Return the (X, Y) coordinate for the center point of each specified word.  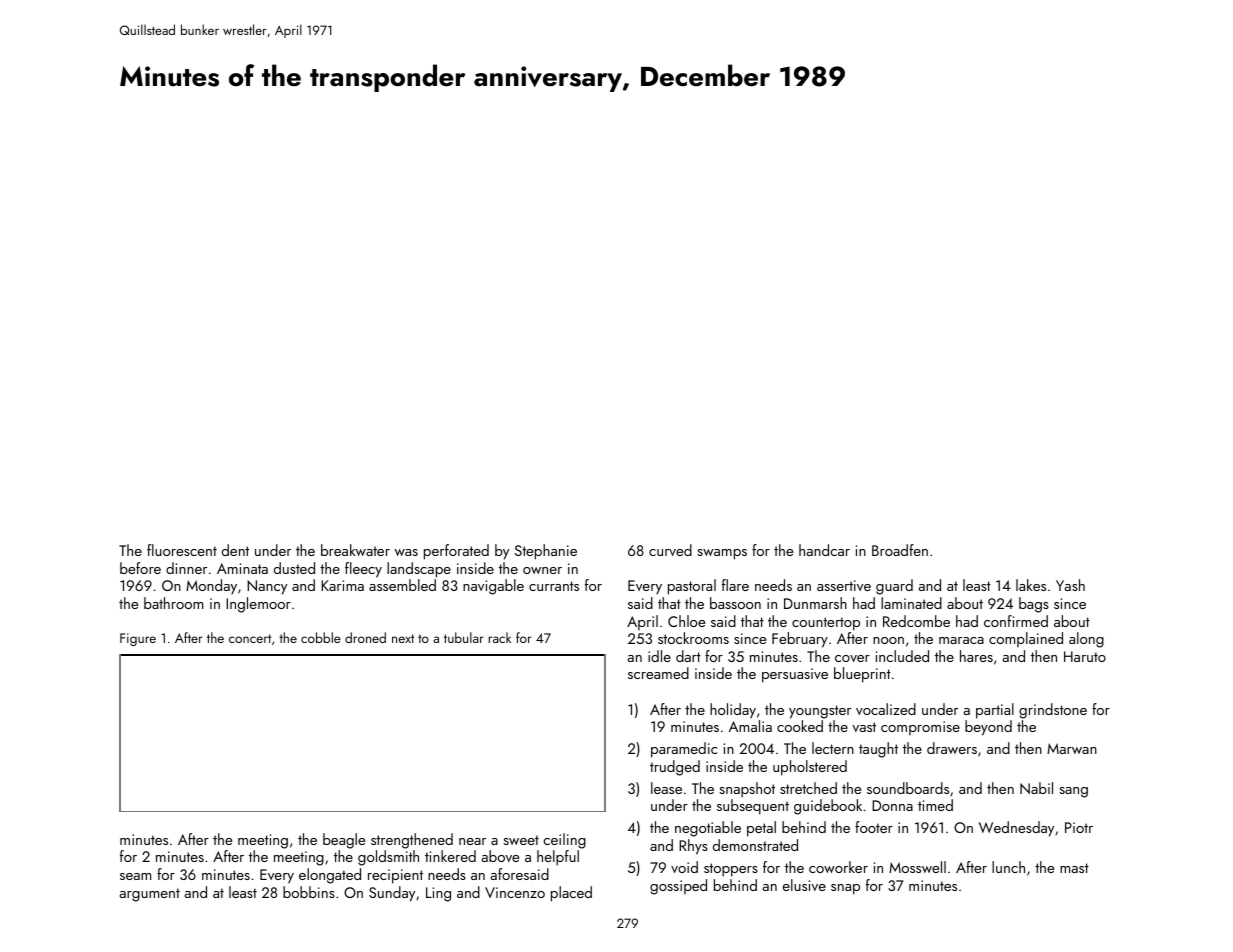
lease (666, 788)
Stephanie (546, 552)
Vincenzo (515, 892)
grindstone (1053, 711)
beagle (344, 841)
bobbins (309, 892)
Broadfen (900, 550)
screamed (658, 673)
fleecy (363, 570)
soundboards (908, 788)
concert (250, 638)
